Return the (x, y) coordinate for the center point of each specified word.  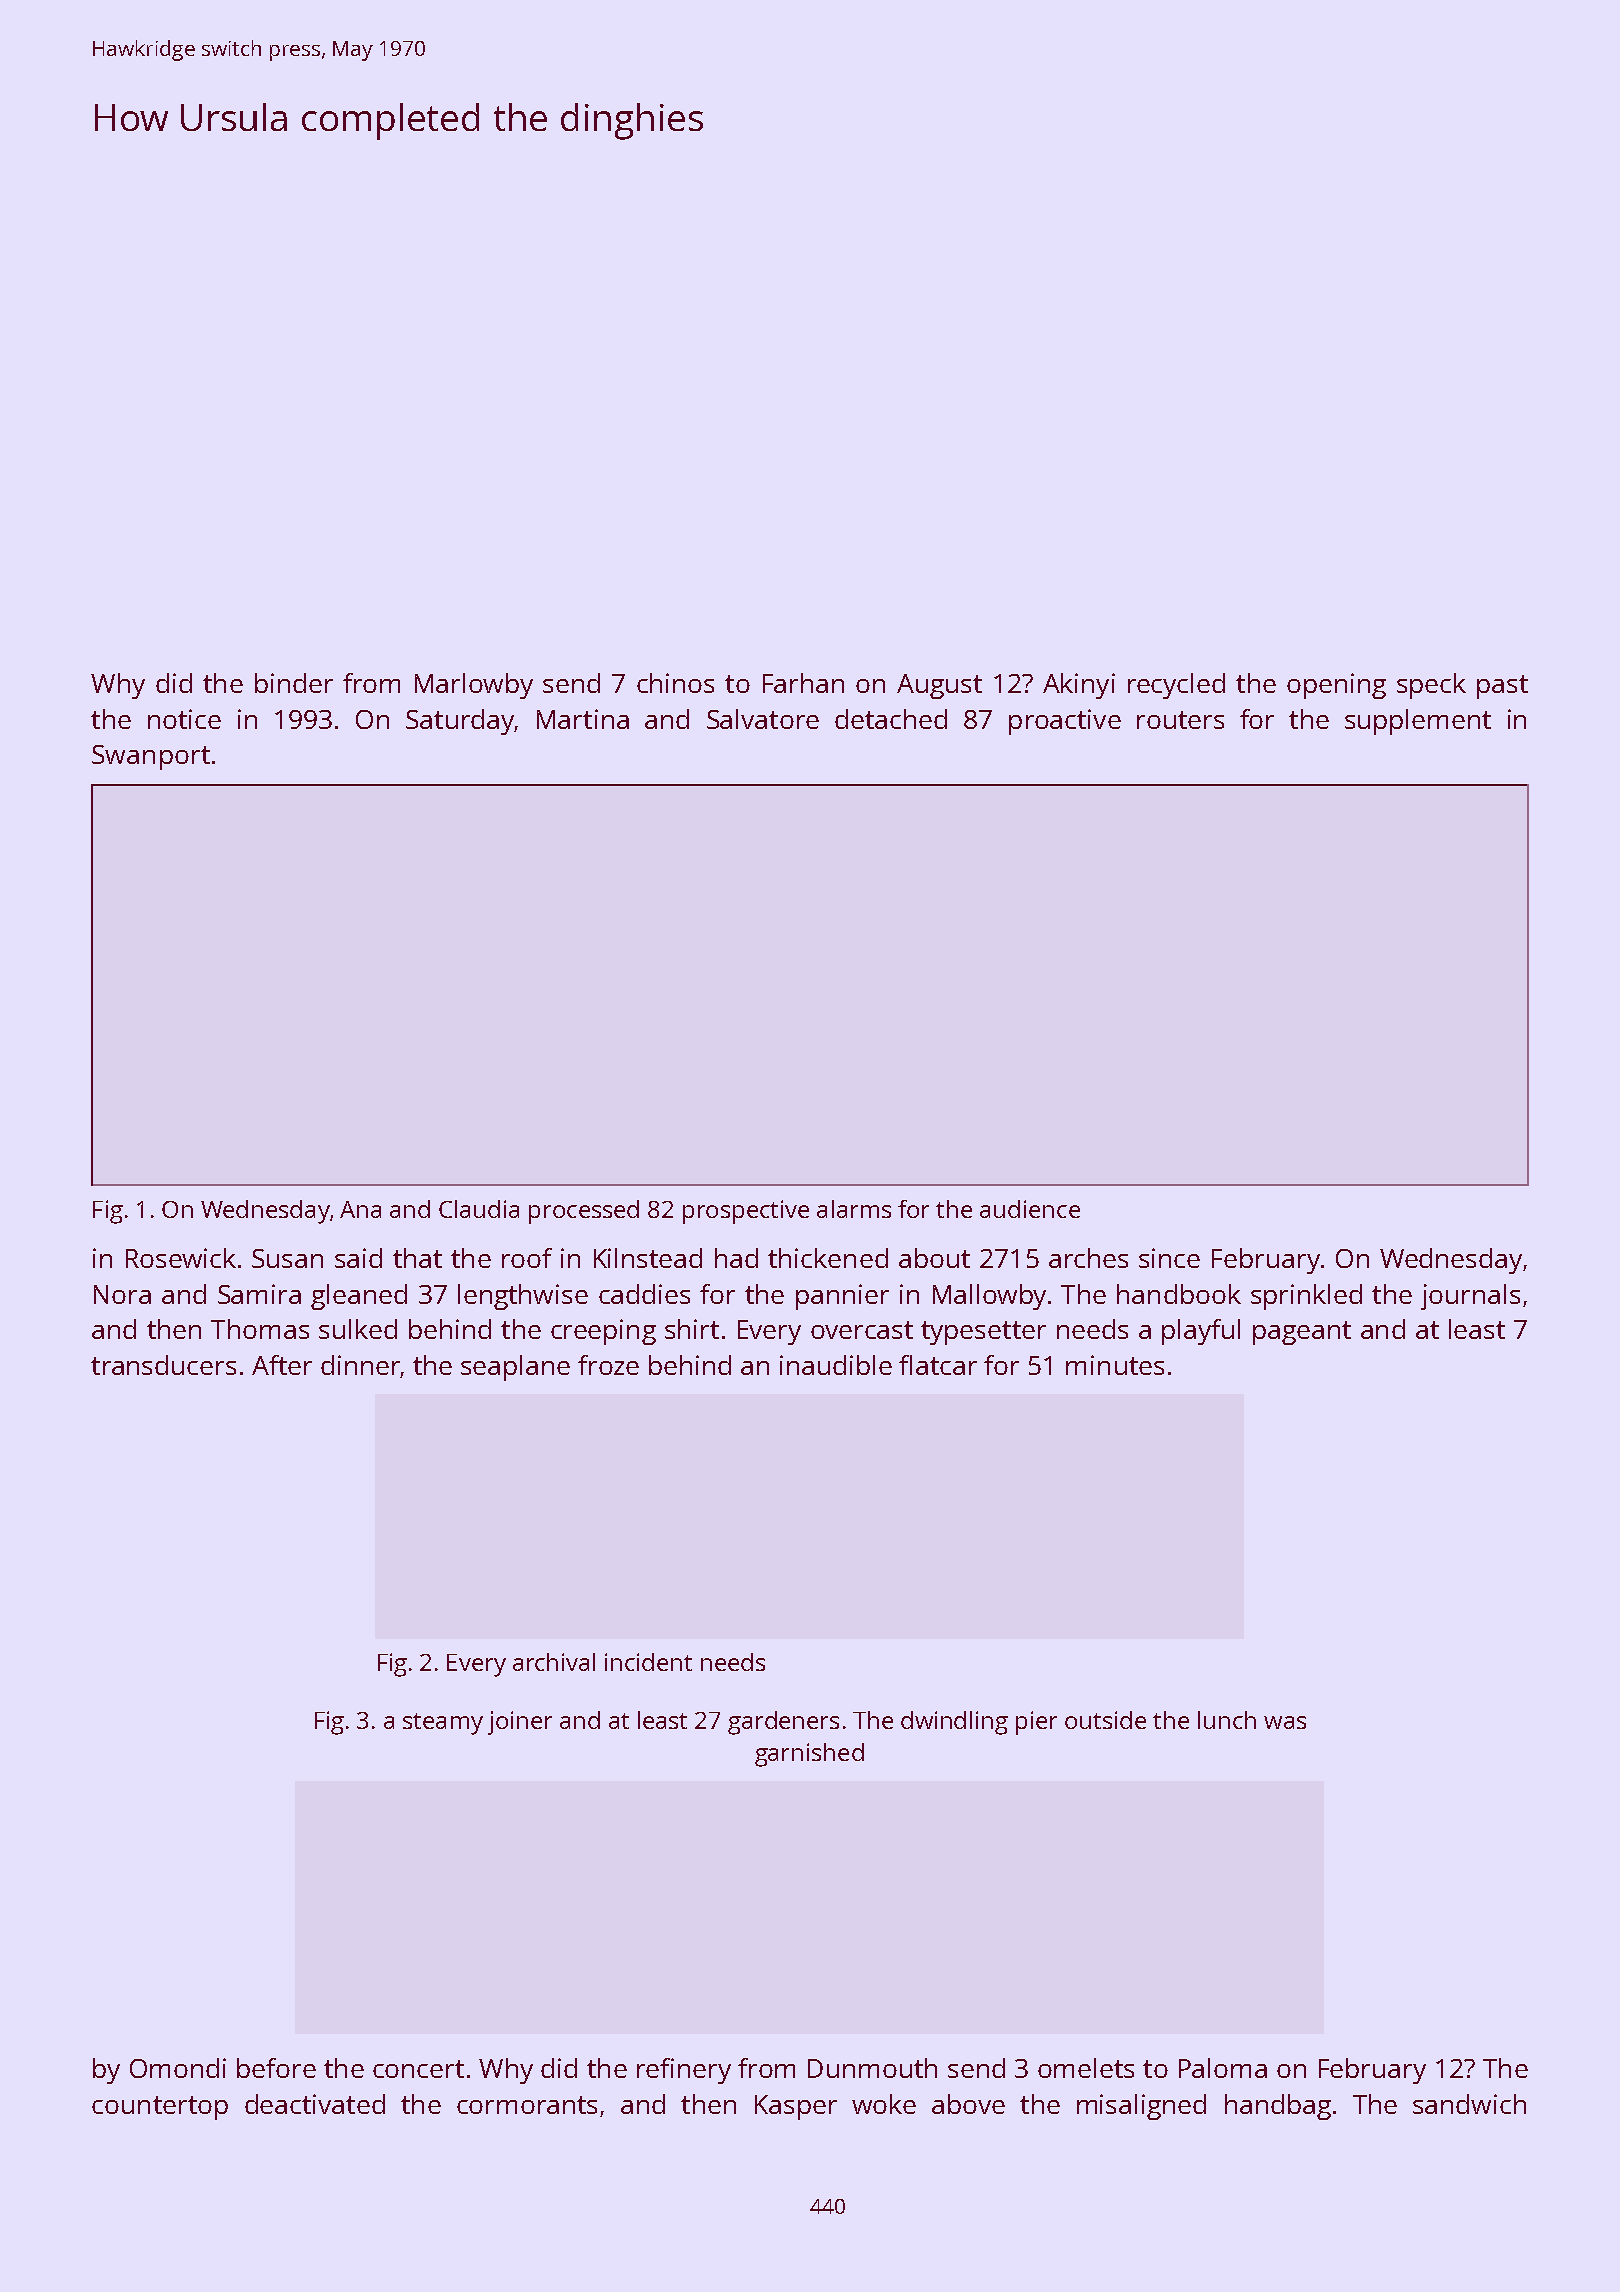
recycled (1176, 686)
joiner (520, 1723)
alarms (854, 1209)
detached (891, 719)
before (276, 2068)
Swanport (151, 757)
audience (1030, 1209)
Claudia (479, 1209)
